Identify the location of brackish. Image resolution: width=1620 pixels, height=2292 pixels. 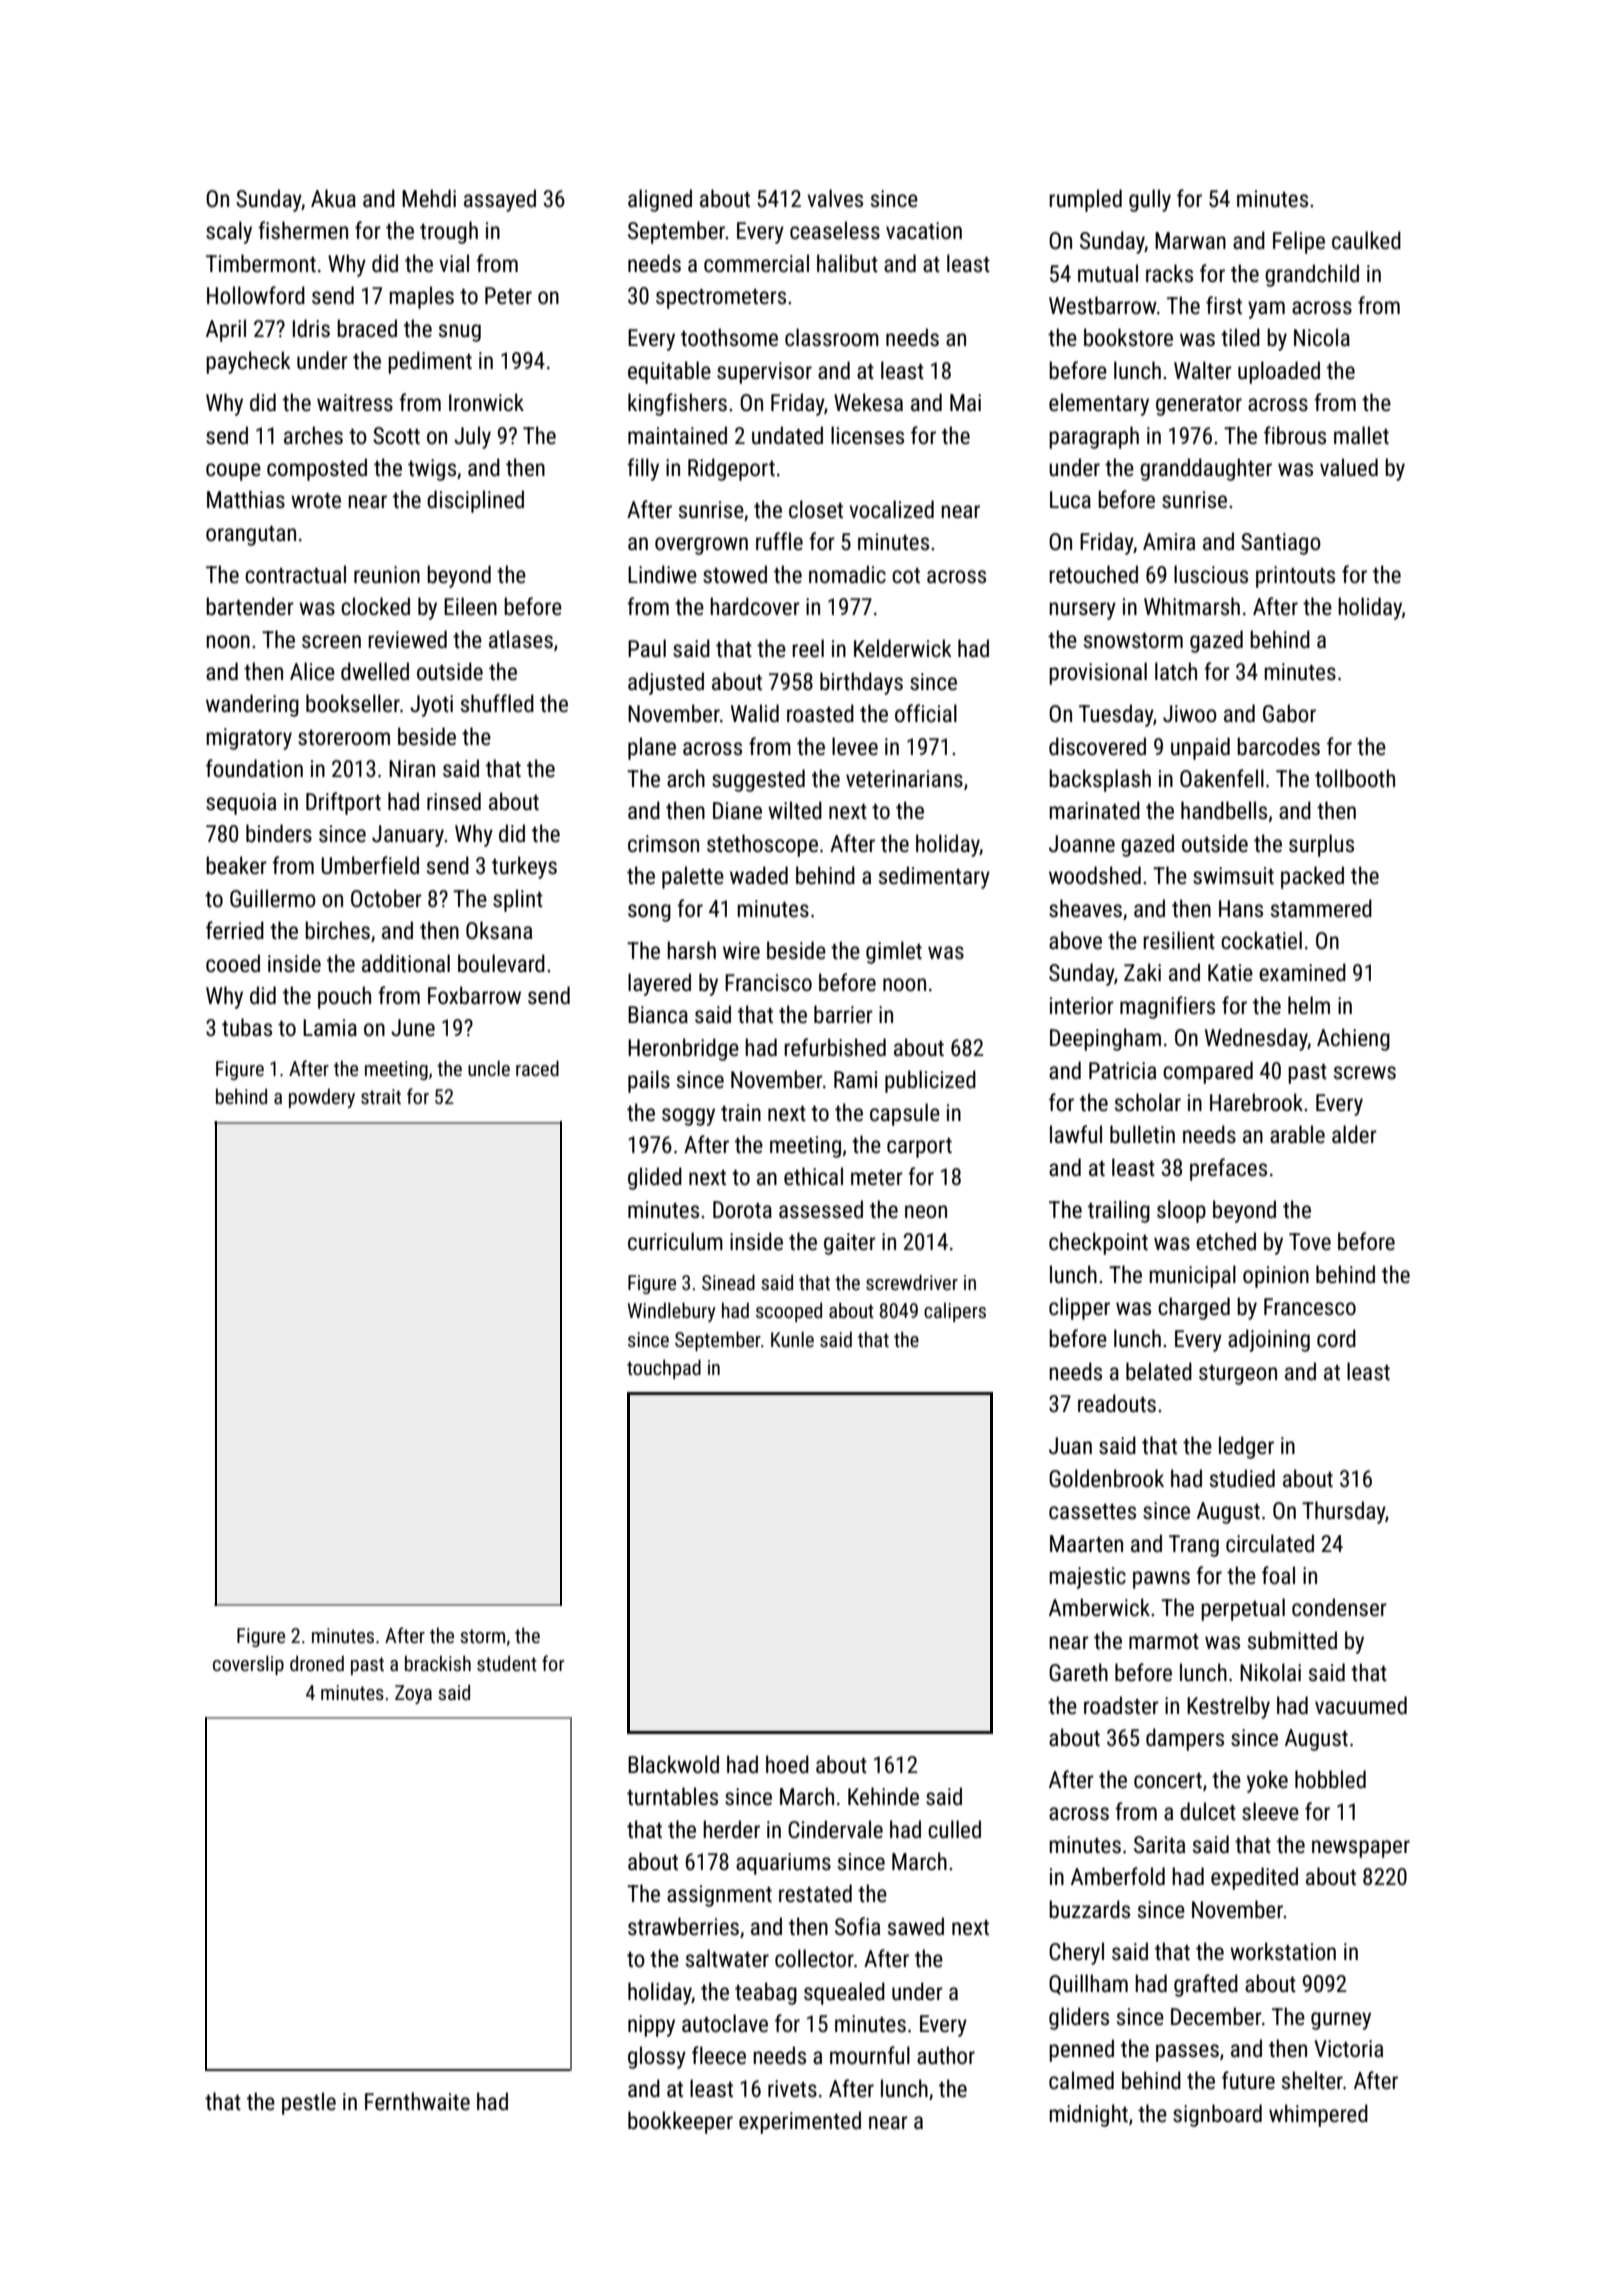
(438, 1663).
